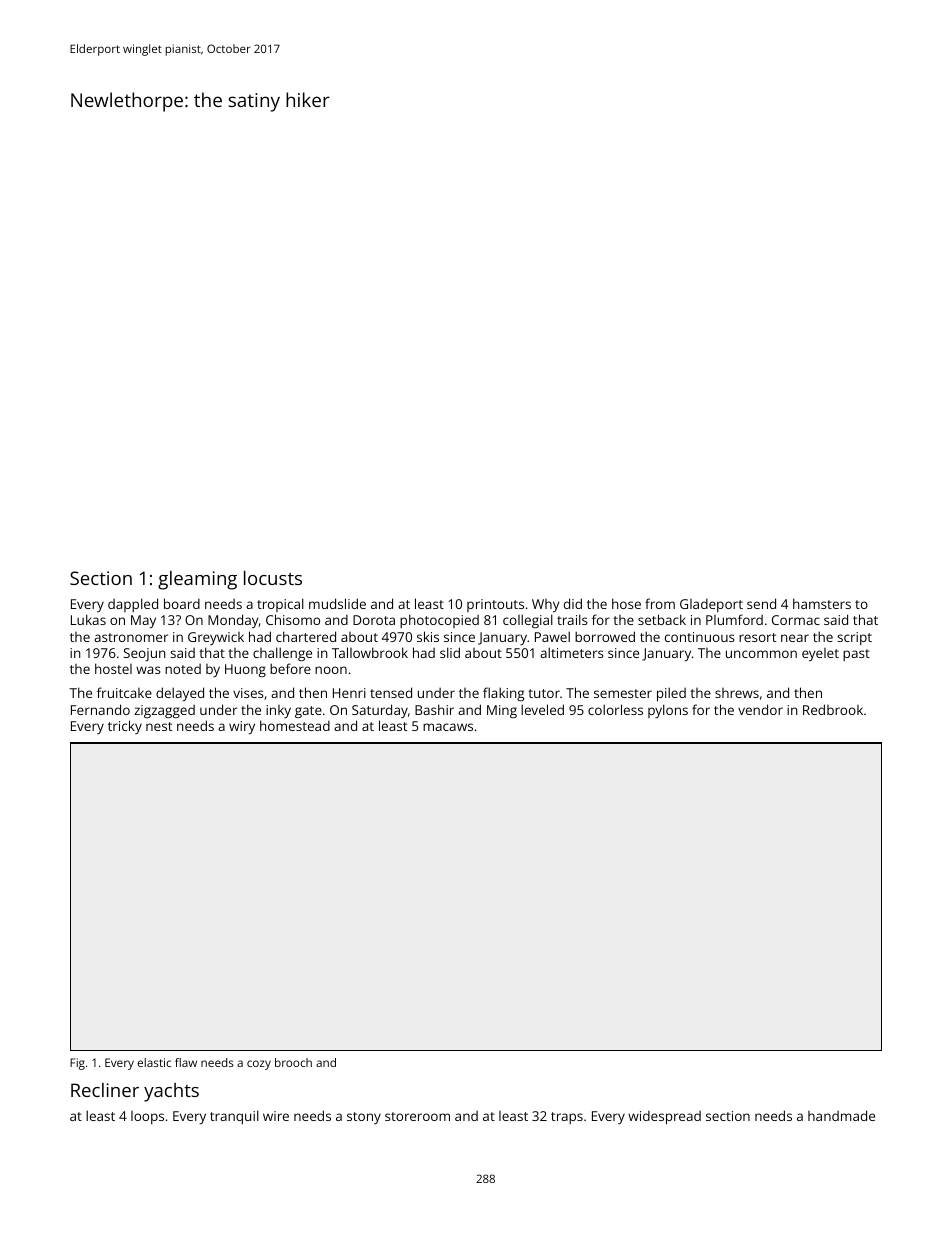  What do you see at coordinates (159, 726) in the screenshot?
I see `nest` at bounding box center [159, 726].
